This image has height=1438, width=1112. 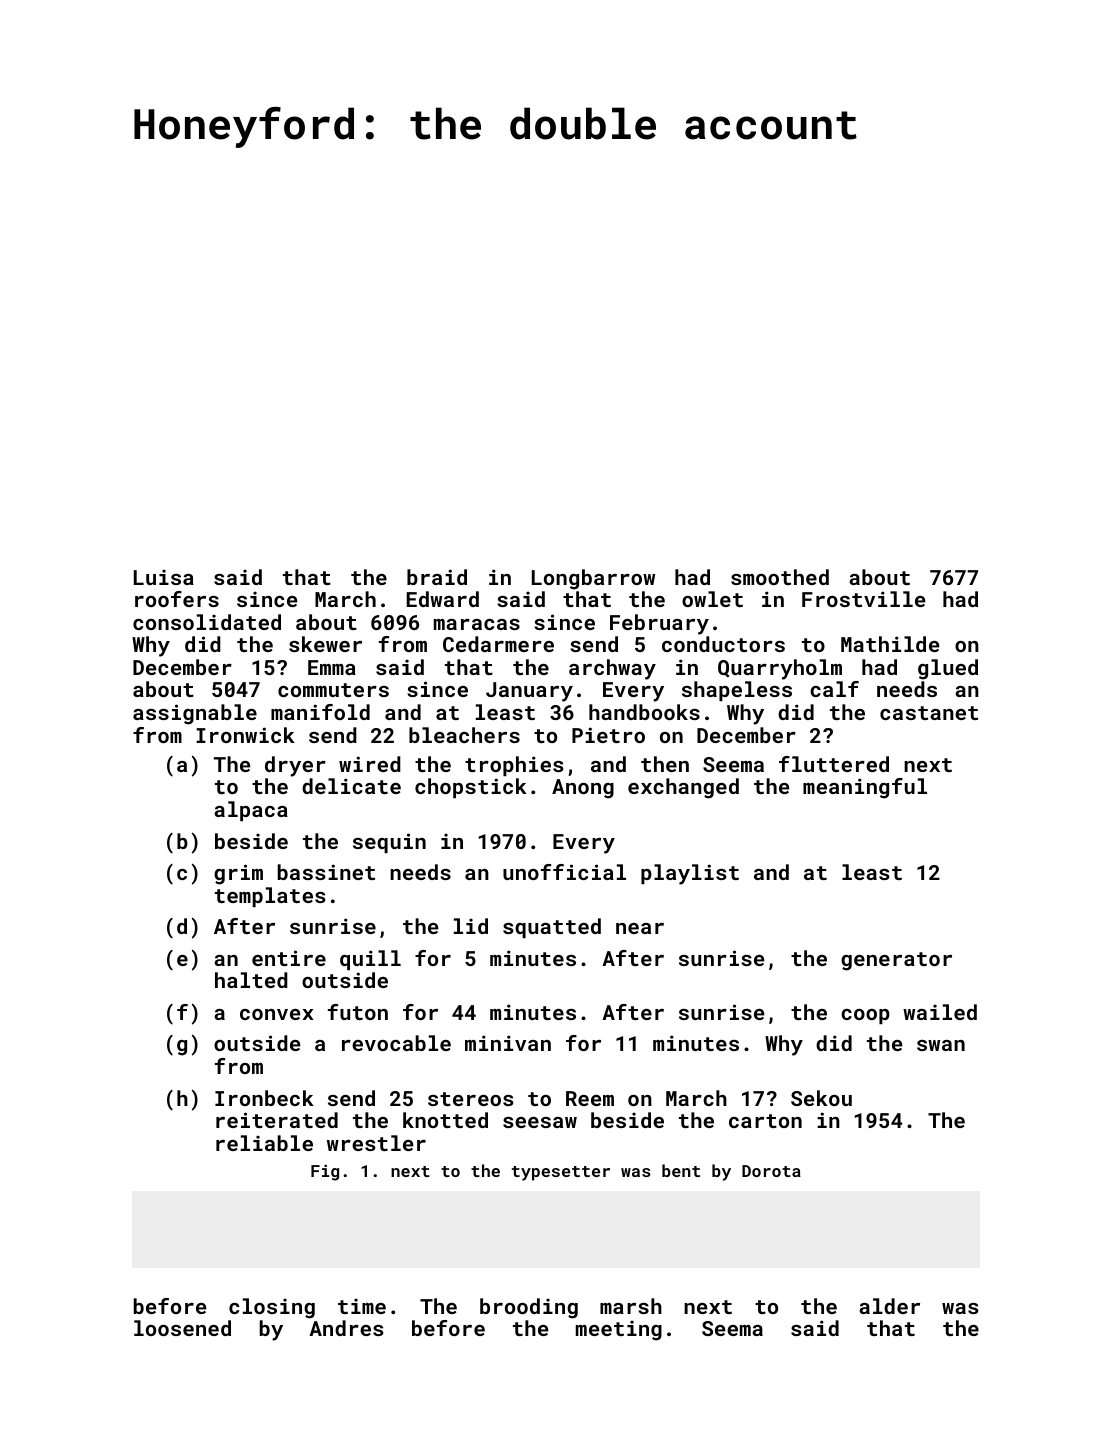 I want to click on entire, so click(x=289, y=958).
